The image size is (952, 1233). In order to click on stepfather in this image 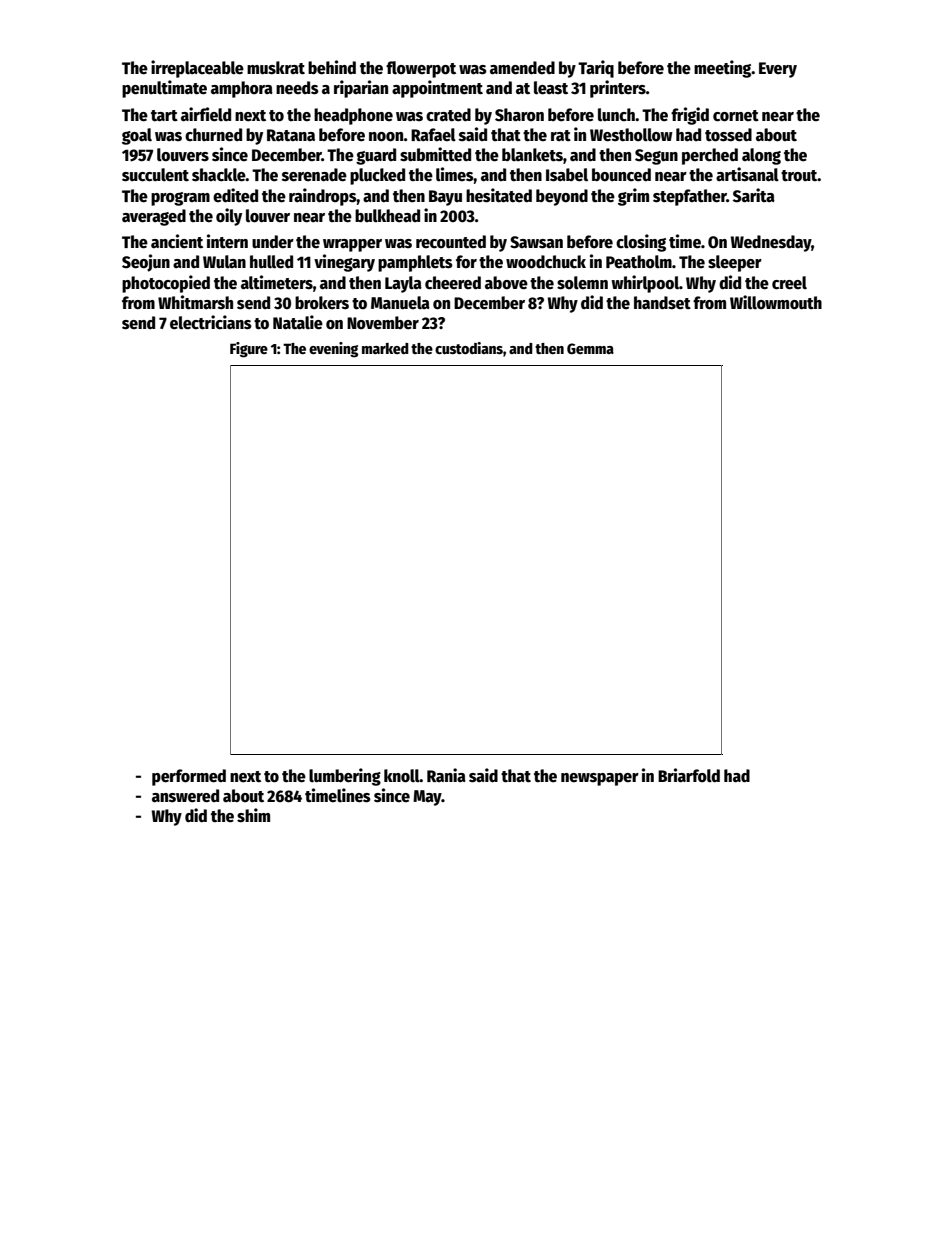, I will do `click(690, 197)`.
